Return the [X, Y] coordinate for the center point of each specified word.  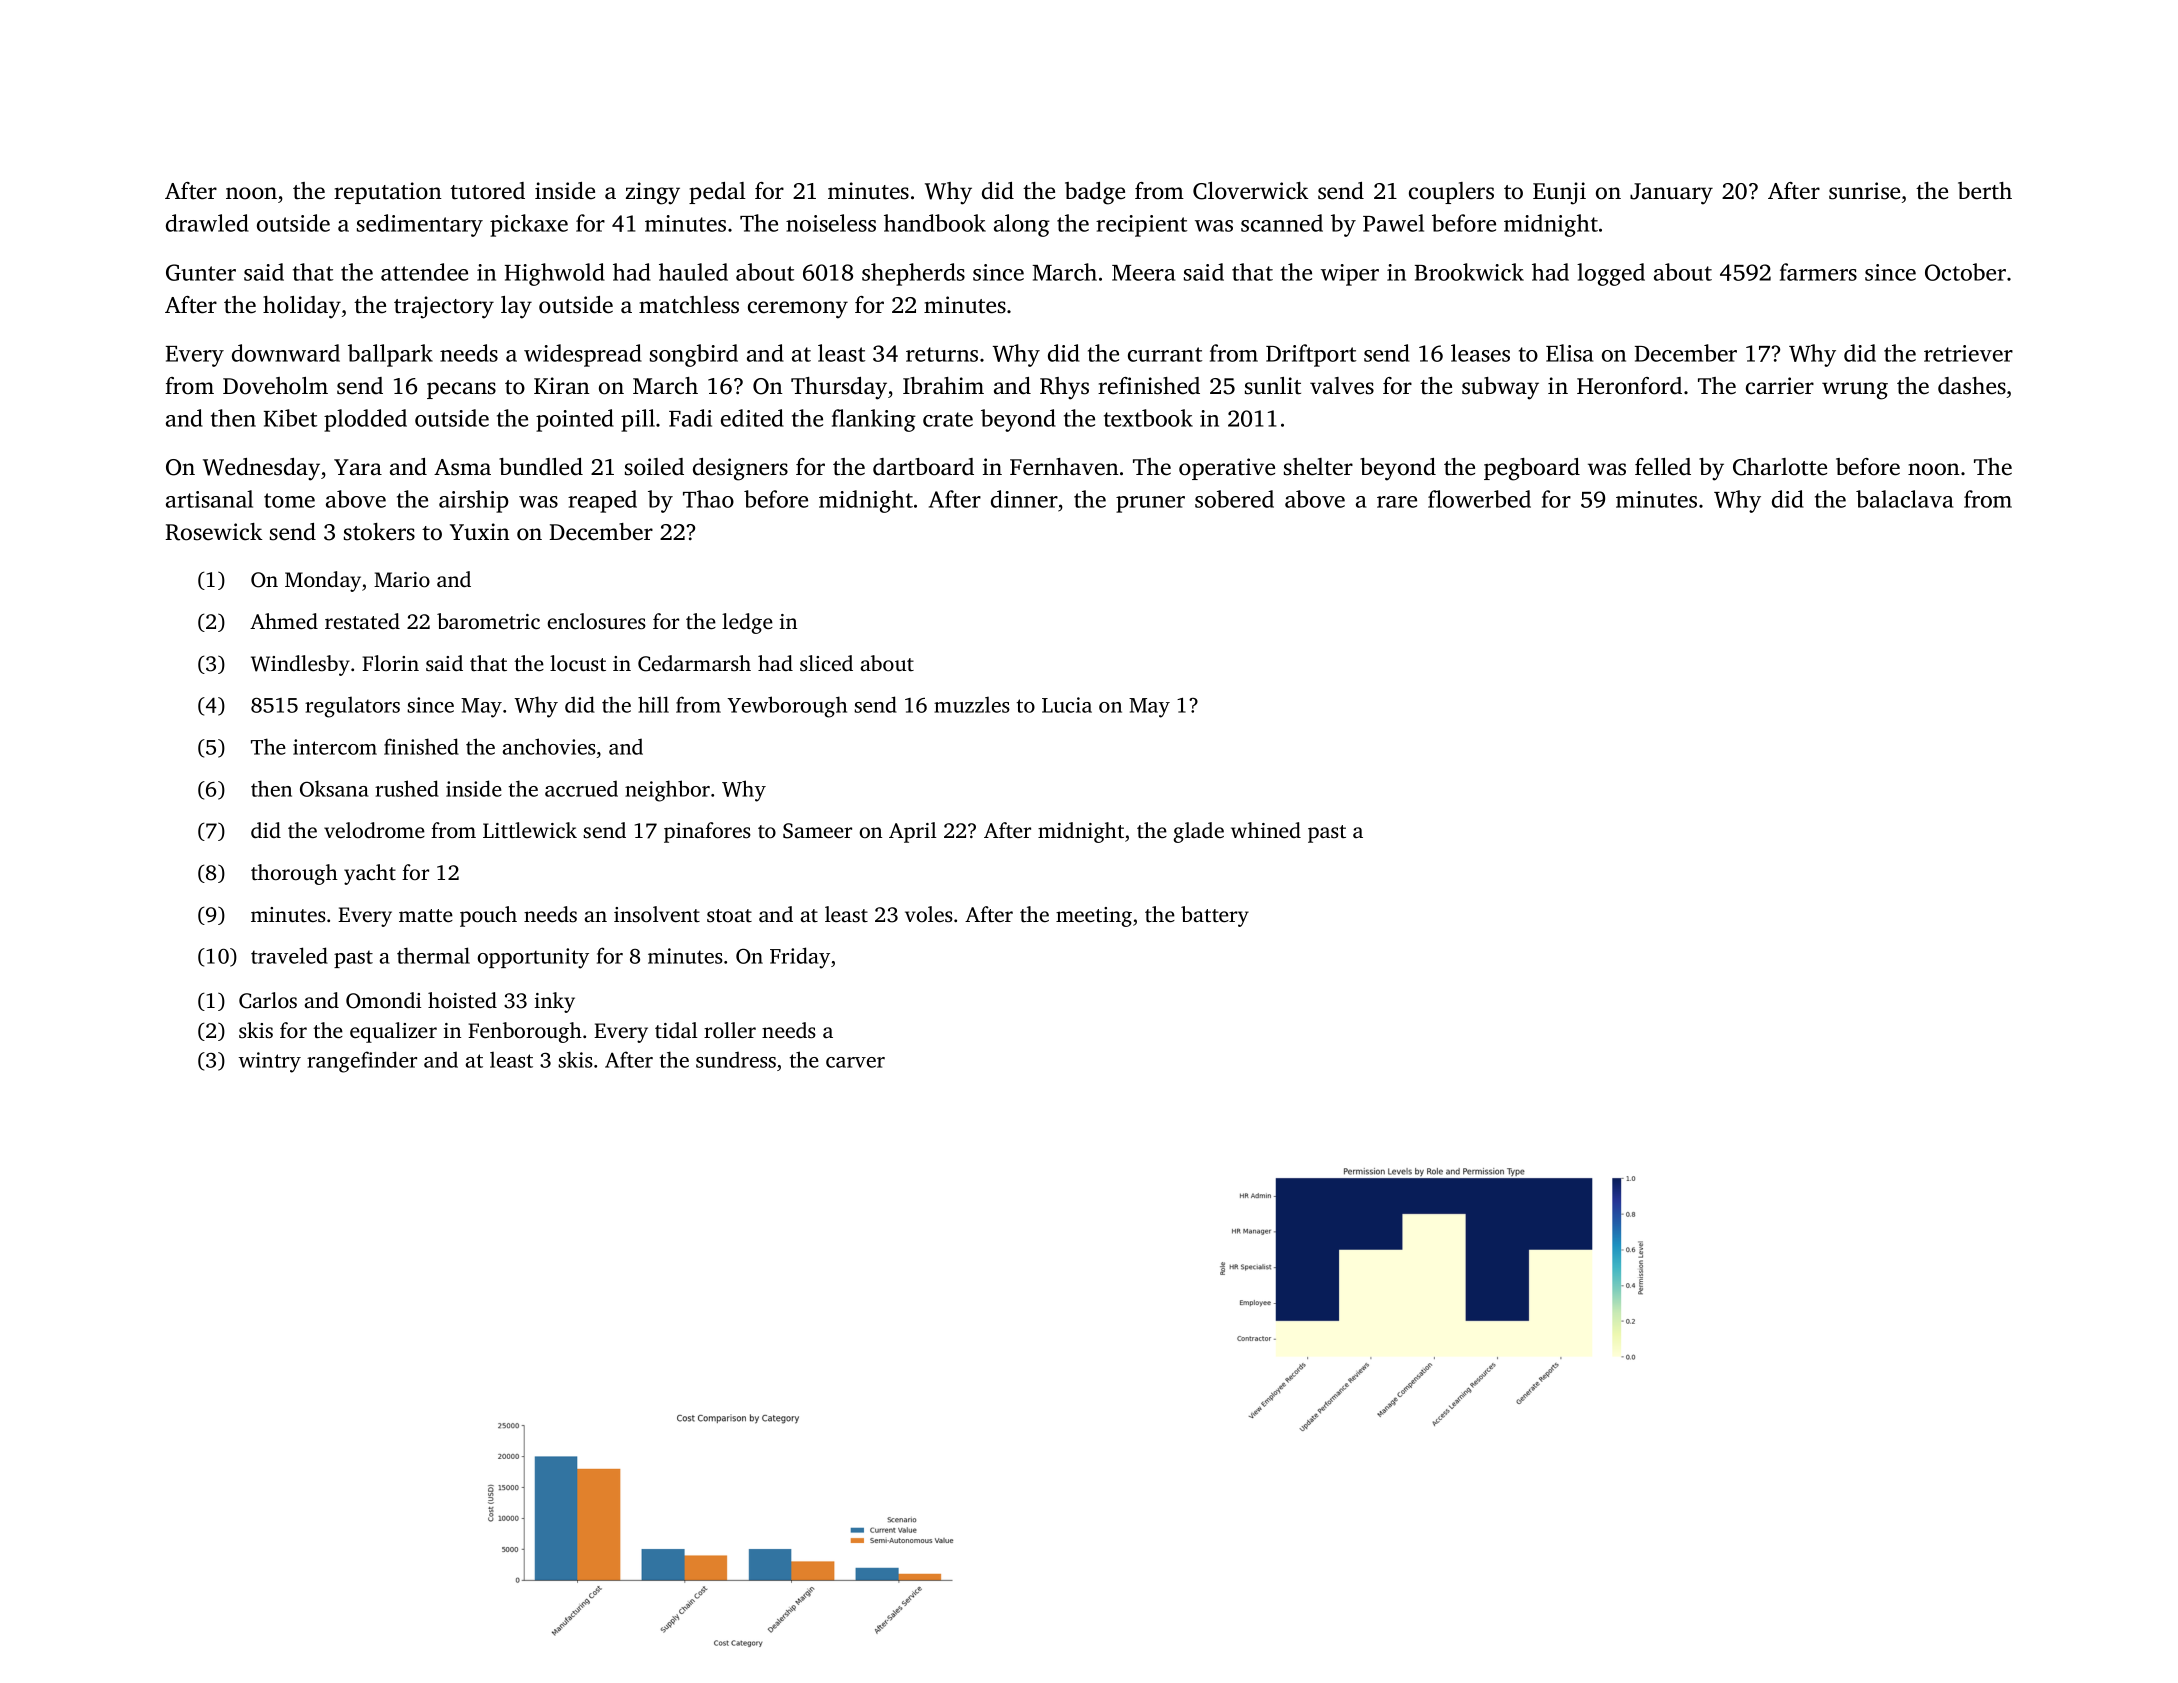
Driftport [1311, 355]
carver [855, 1062]
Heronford [1629, 386]
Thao [708, 499]
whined [1266, 830]
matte [426, 915]
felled [1663, 467]
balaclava [1905, 499]
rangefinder [362, 1062]
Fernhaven [1064, 467]
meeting [1094, 917]
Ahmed [284, 621]
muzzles [972, 705]
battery [1215, 916]
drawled [207, 223]
